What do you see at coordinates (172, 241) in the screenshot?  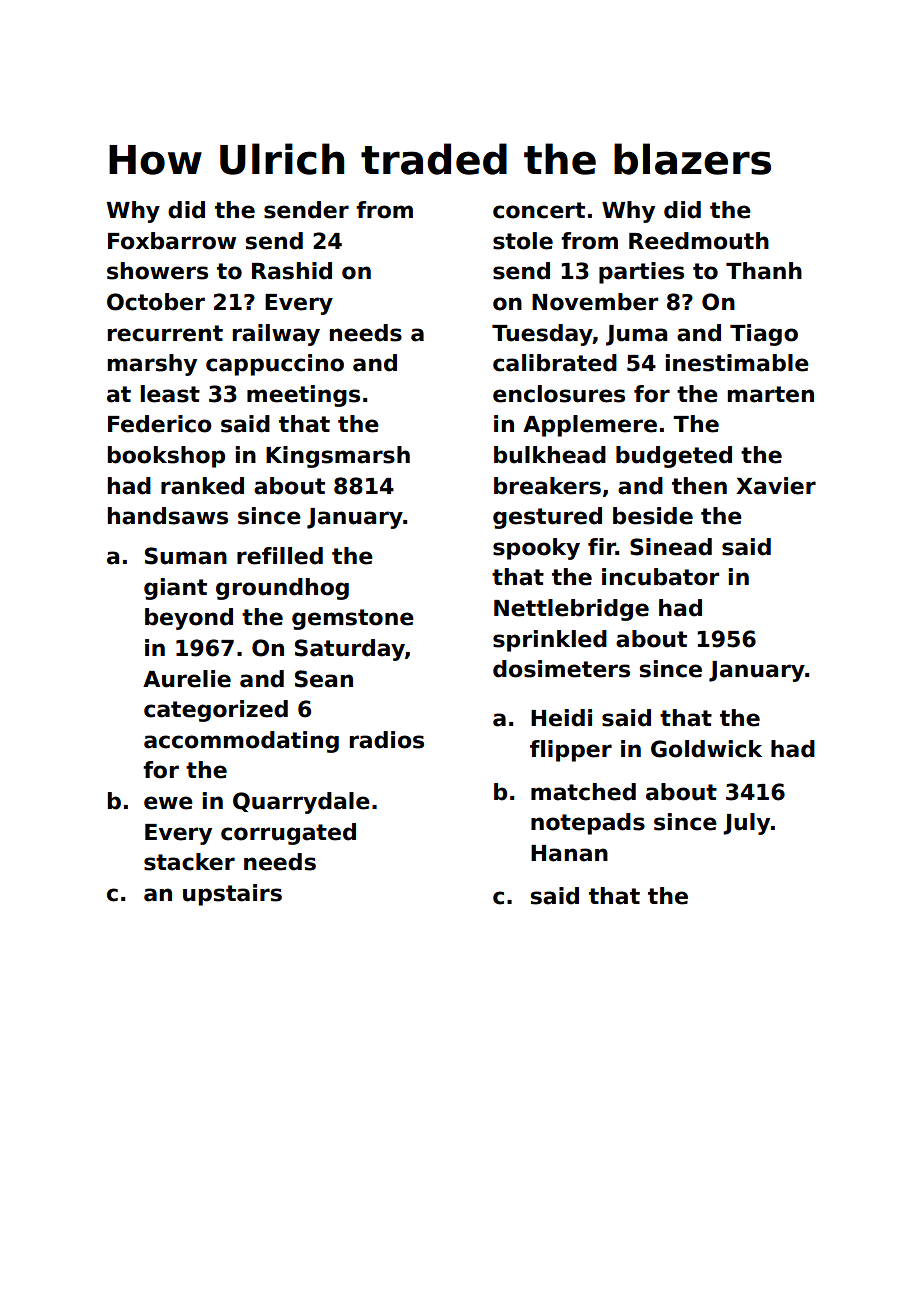 I see `Foxbarrow` at bounding box center [172, 241].
